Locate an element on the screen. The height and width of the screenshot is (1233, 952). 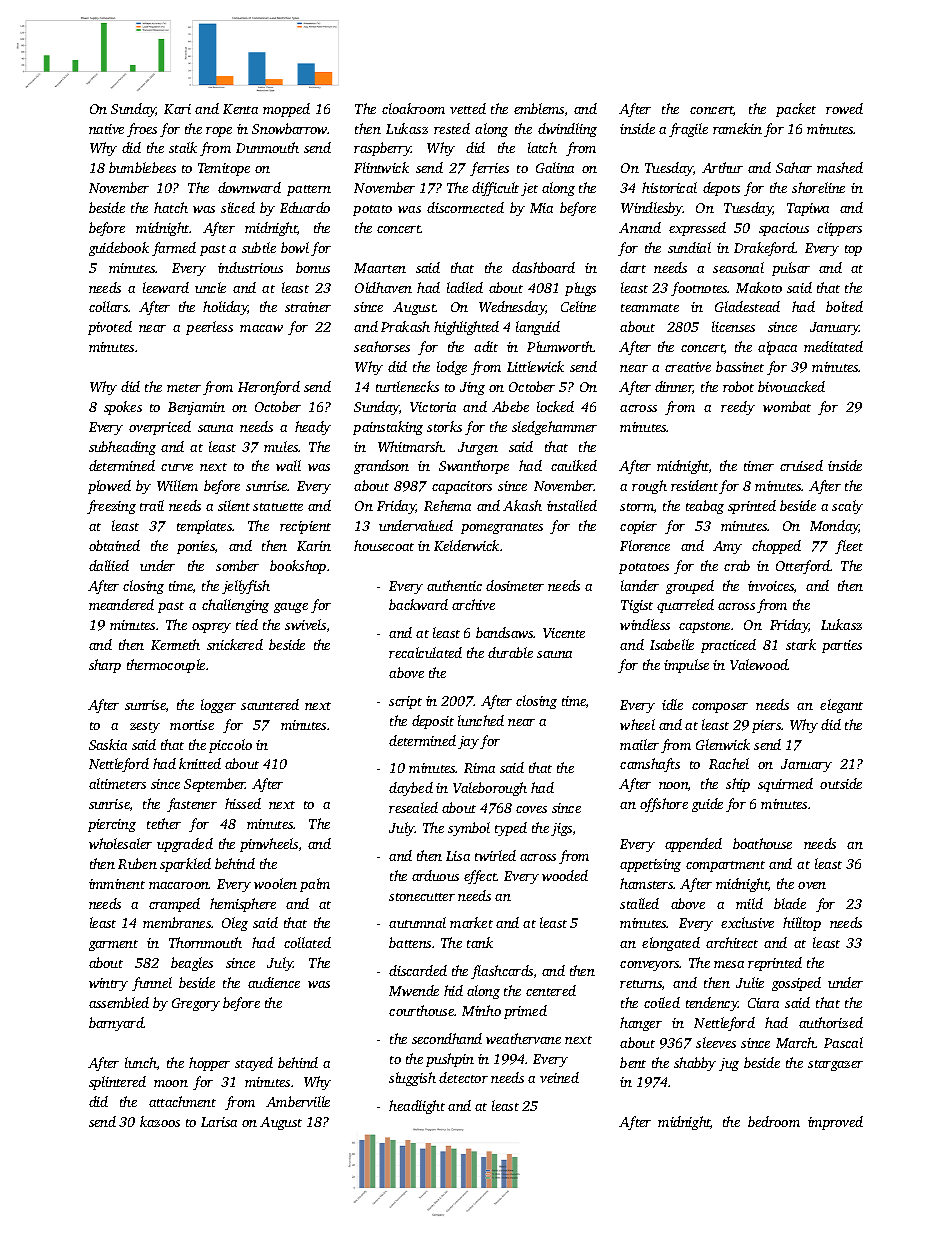
hopper is located at coordinates (209, 1064).
